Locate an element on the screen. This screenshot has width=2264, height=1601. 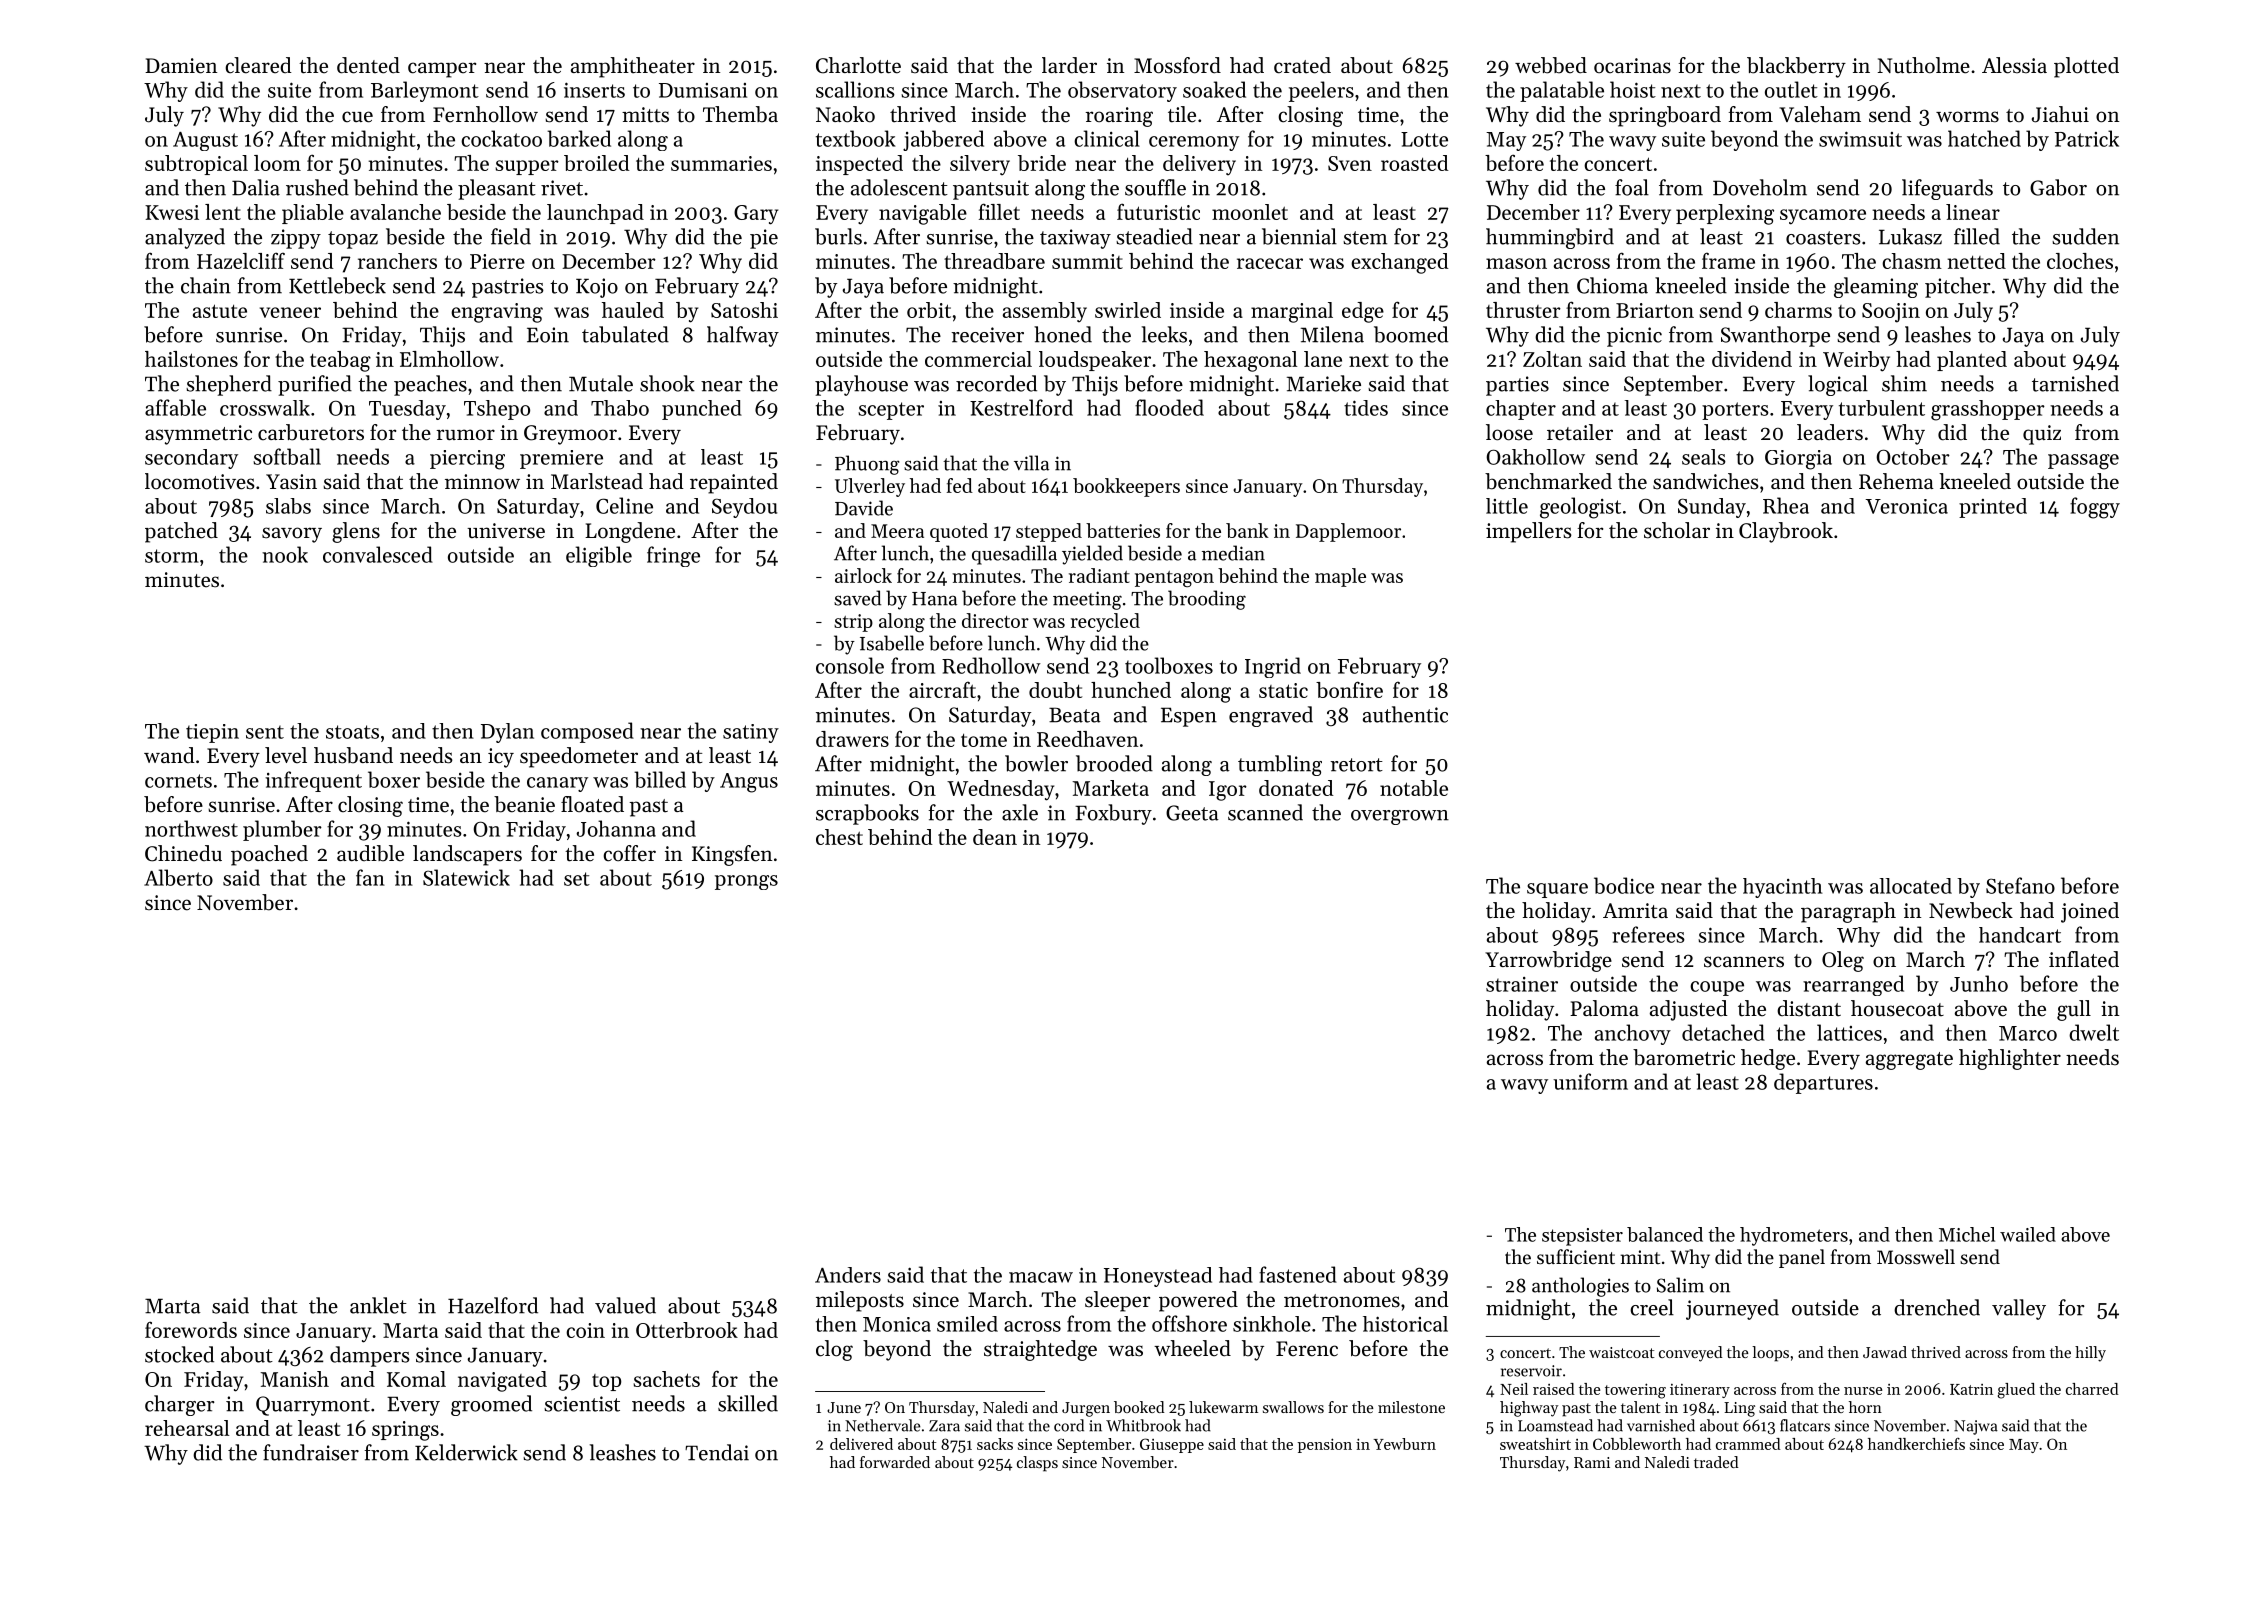
zippy is located at coordinates (296, 239).
